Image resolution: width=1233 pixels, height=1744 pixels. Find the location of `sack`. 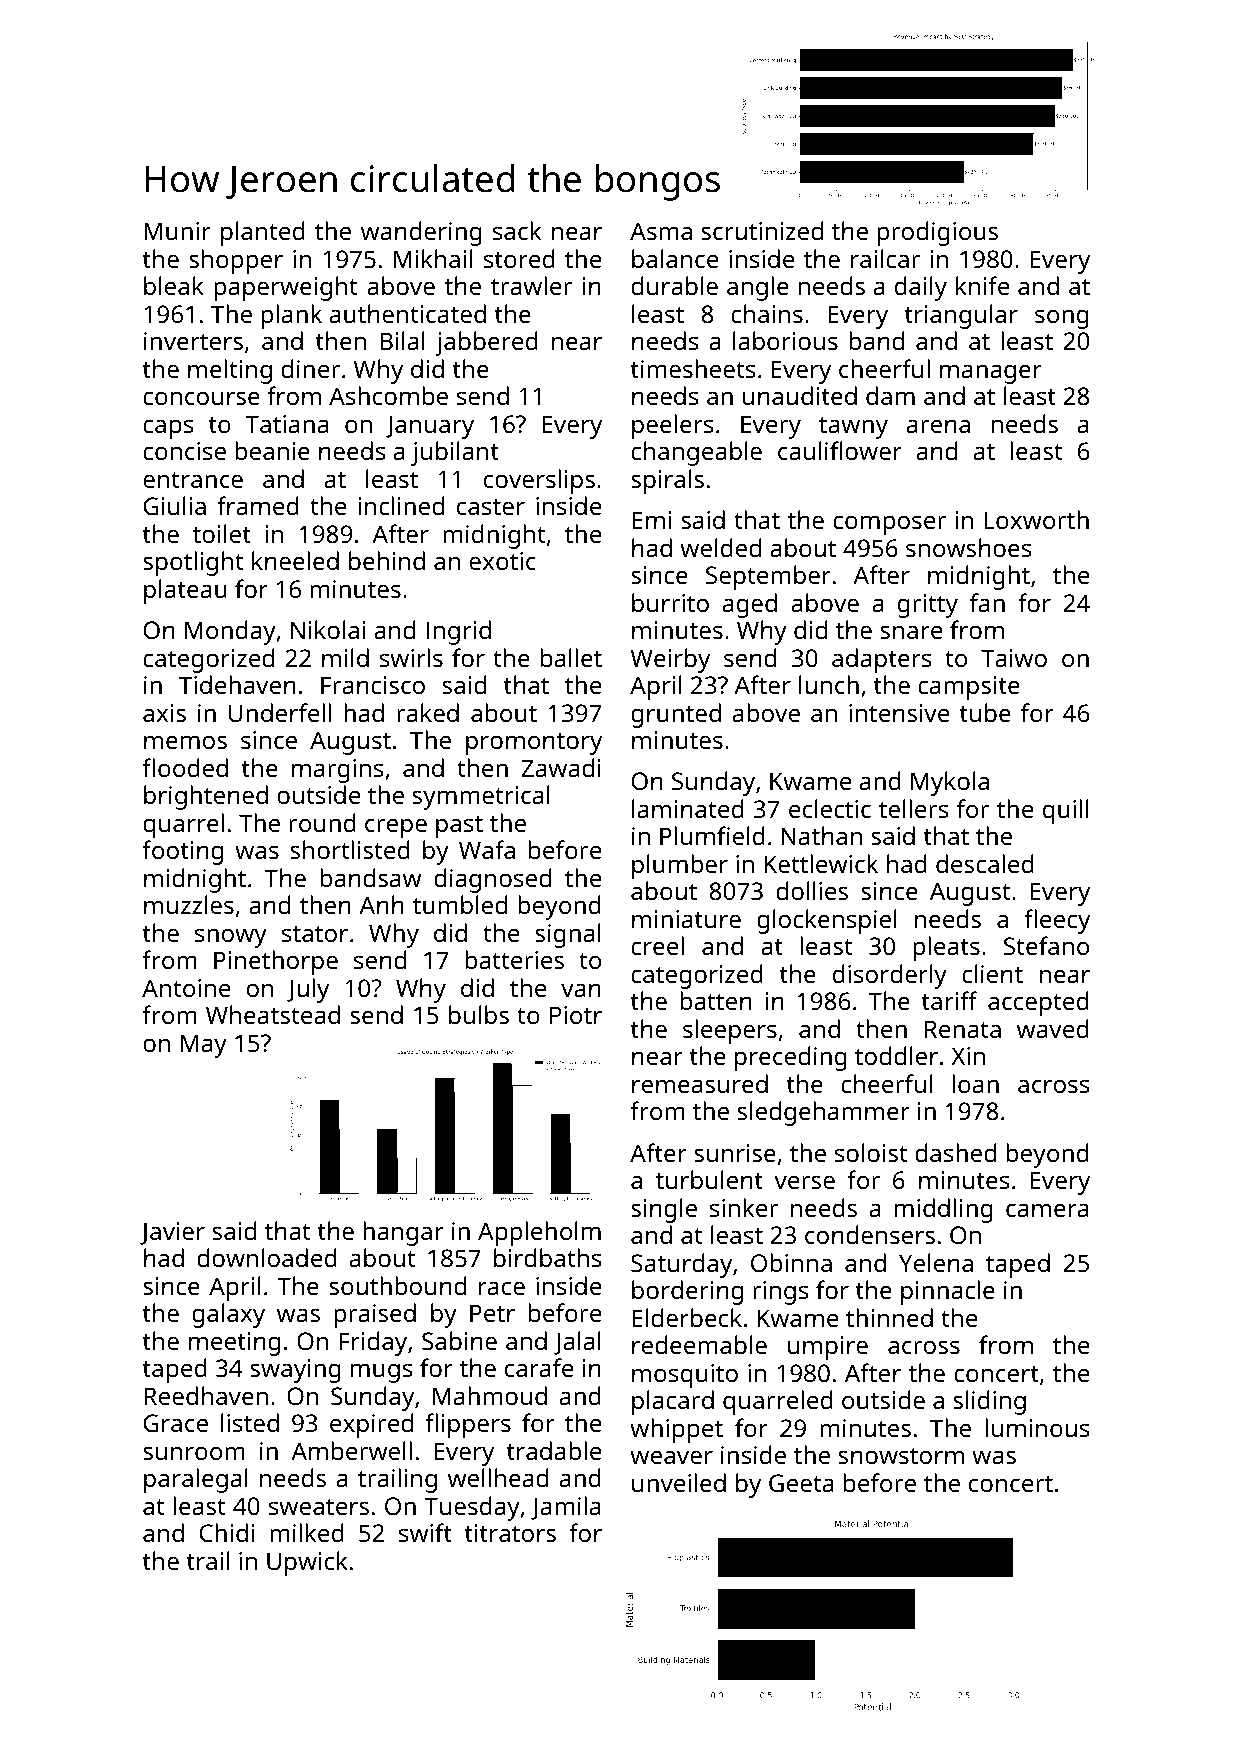

sack is located at coordinates (517, 230).
